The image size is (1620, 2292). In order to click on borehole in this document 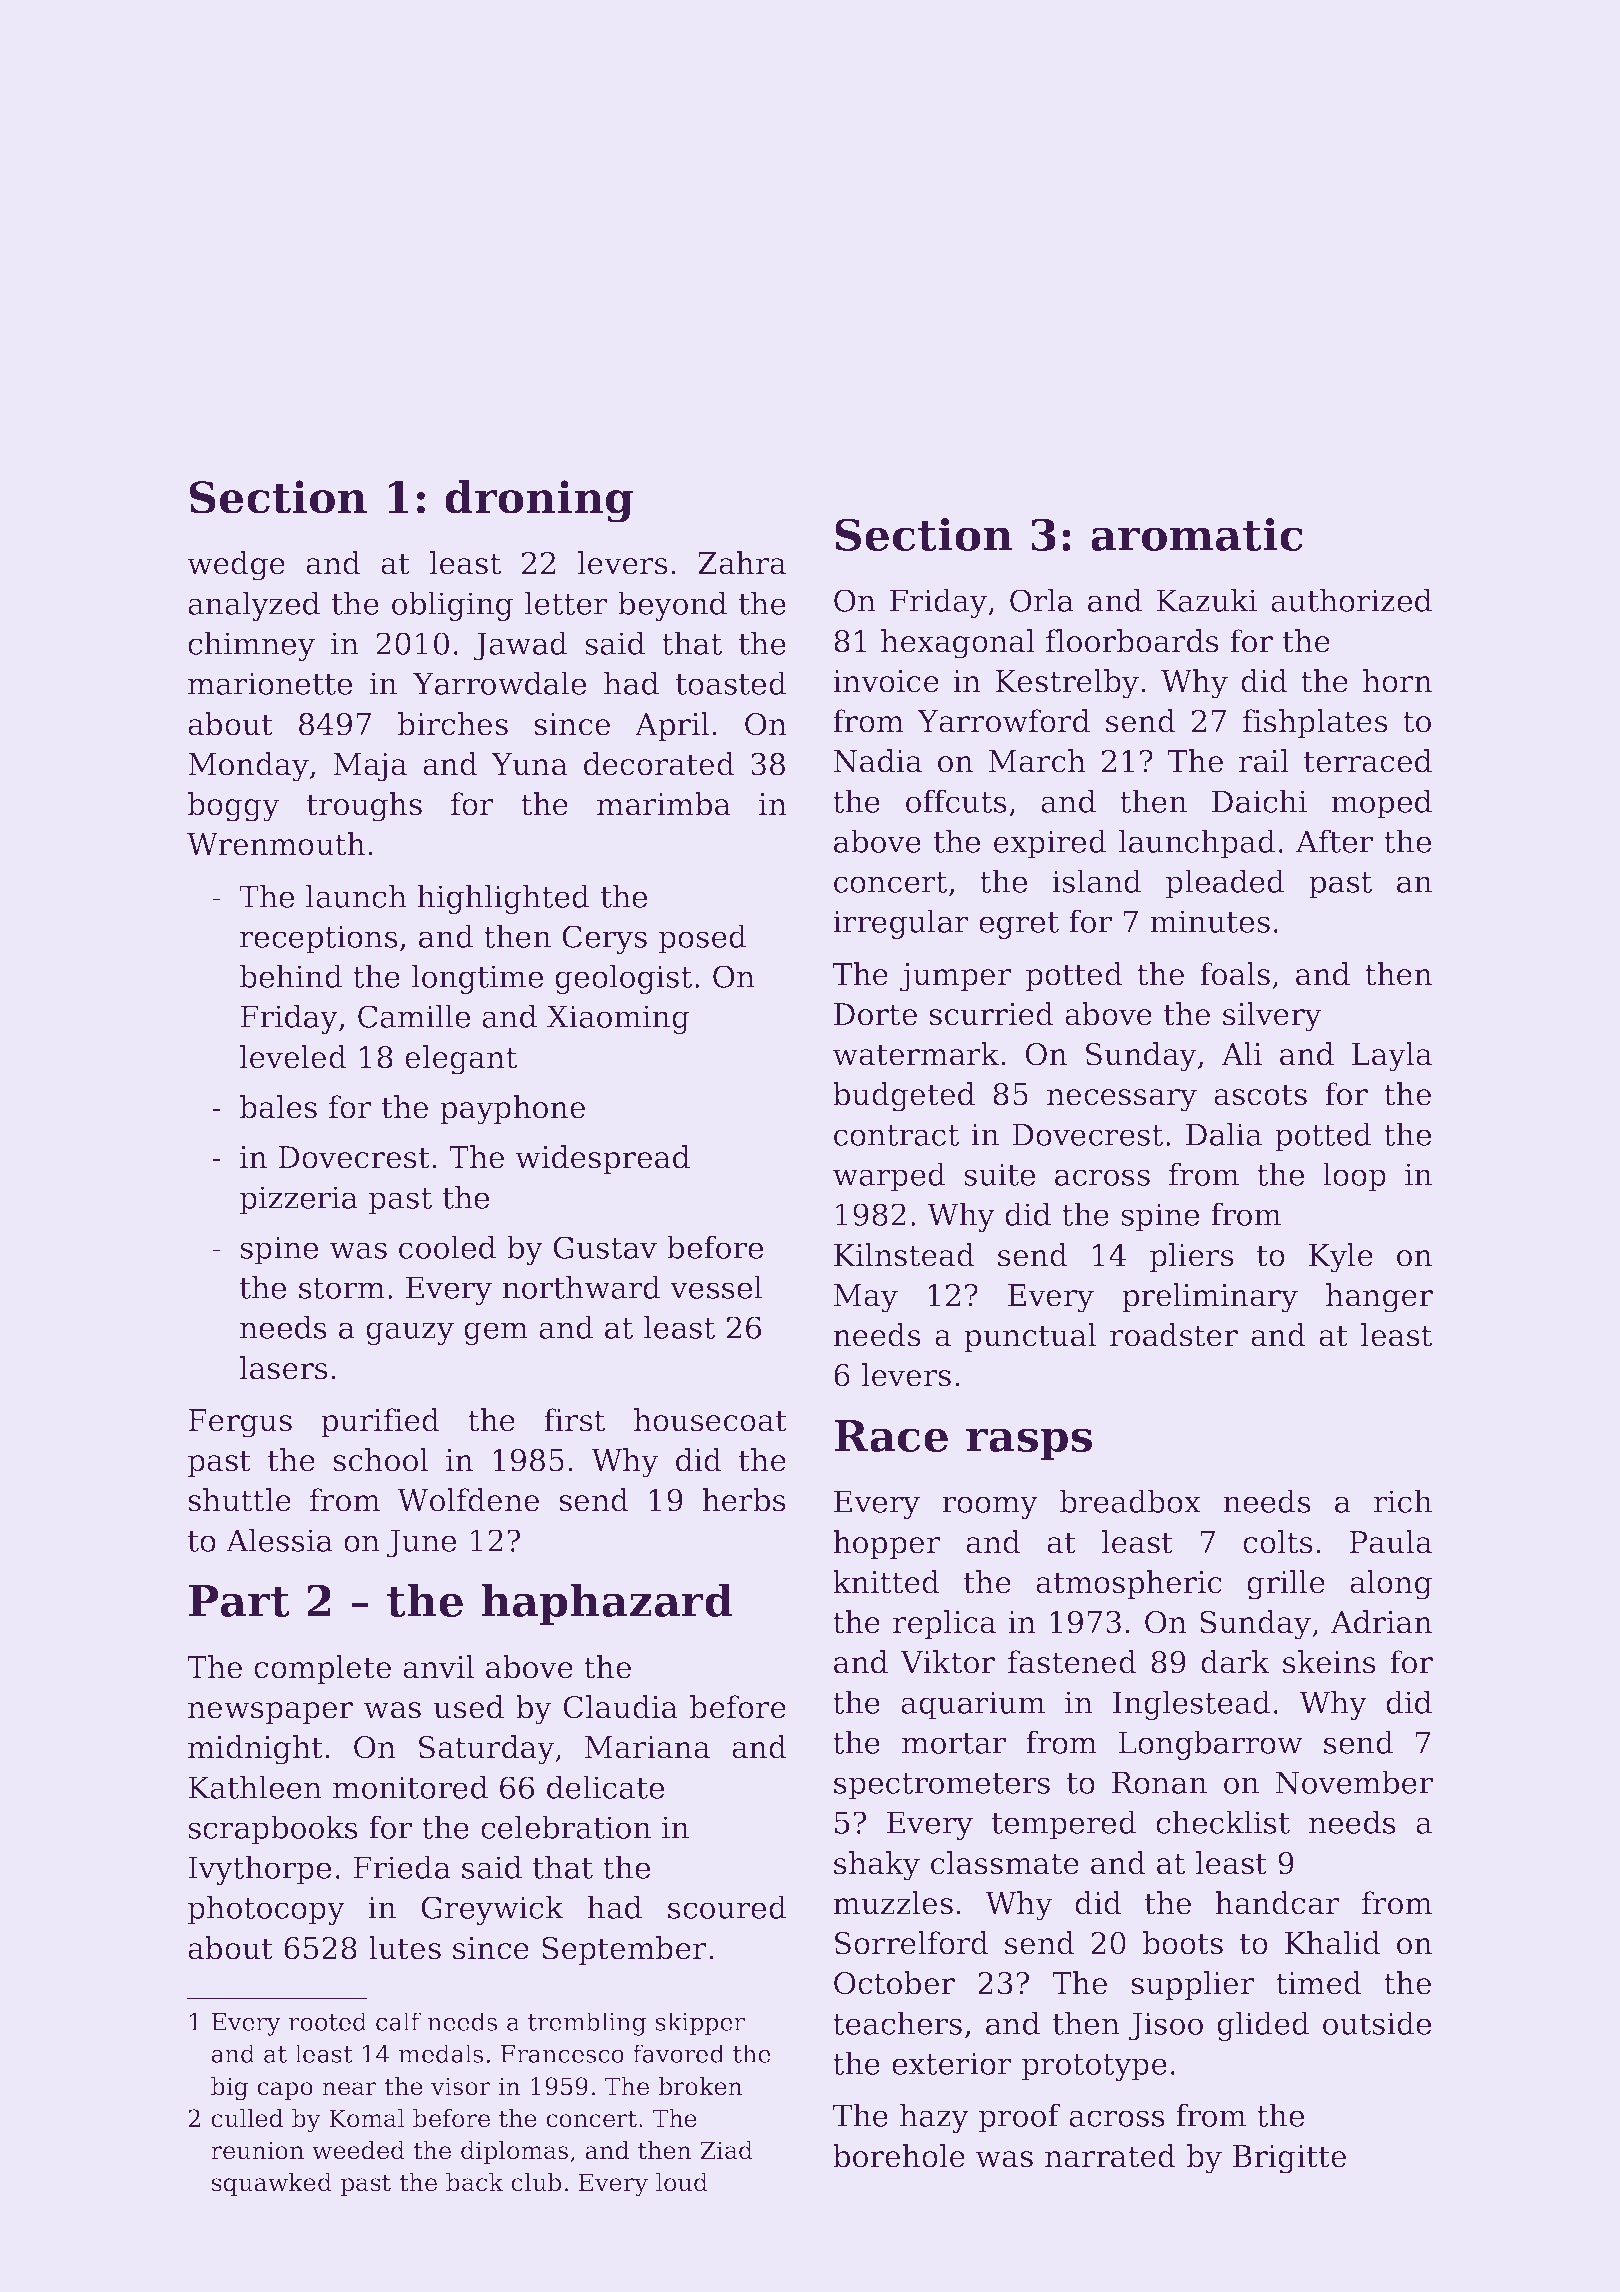, I will do `click(899, 2156)`.
